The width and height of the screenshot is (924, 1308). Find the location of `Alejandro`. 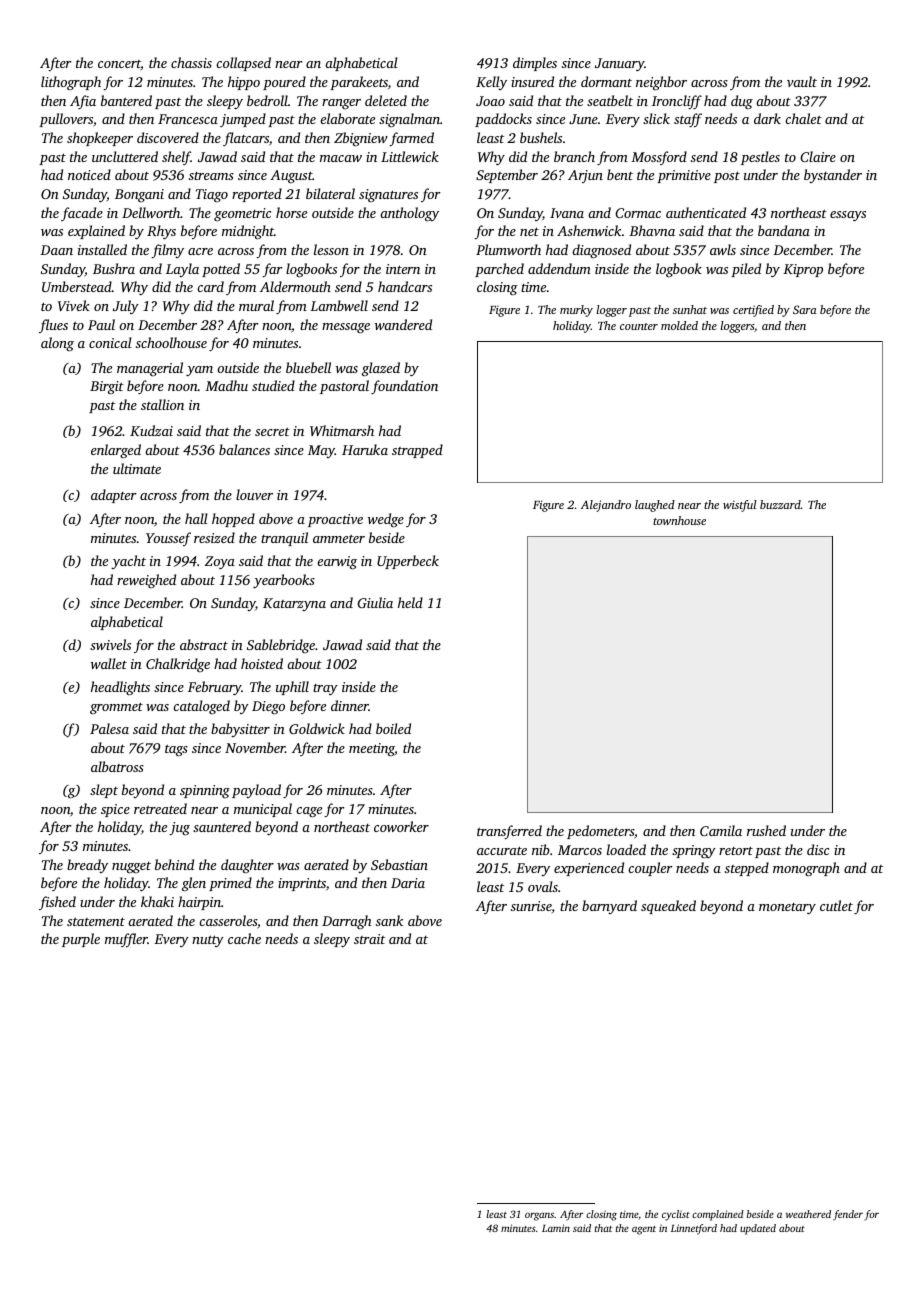

Alejandro is located at coordinates (606, 506).
